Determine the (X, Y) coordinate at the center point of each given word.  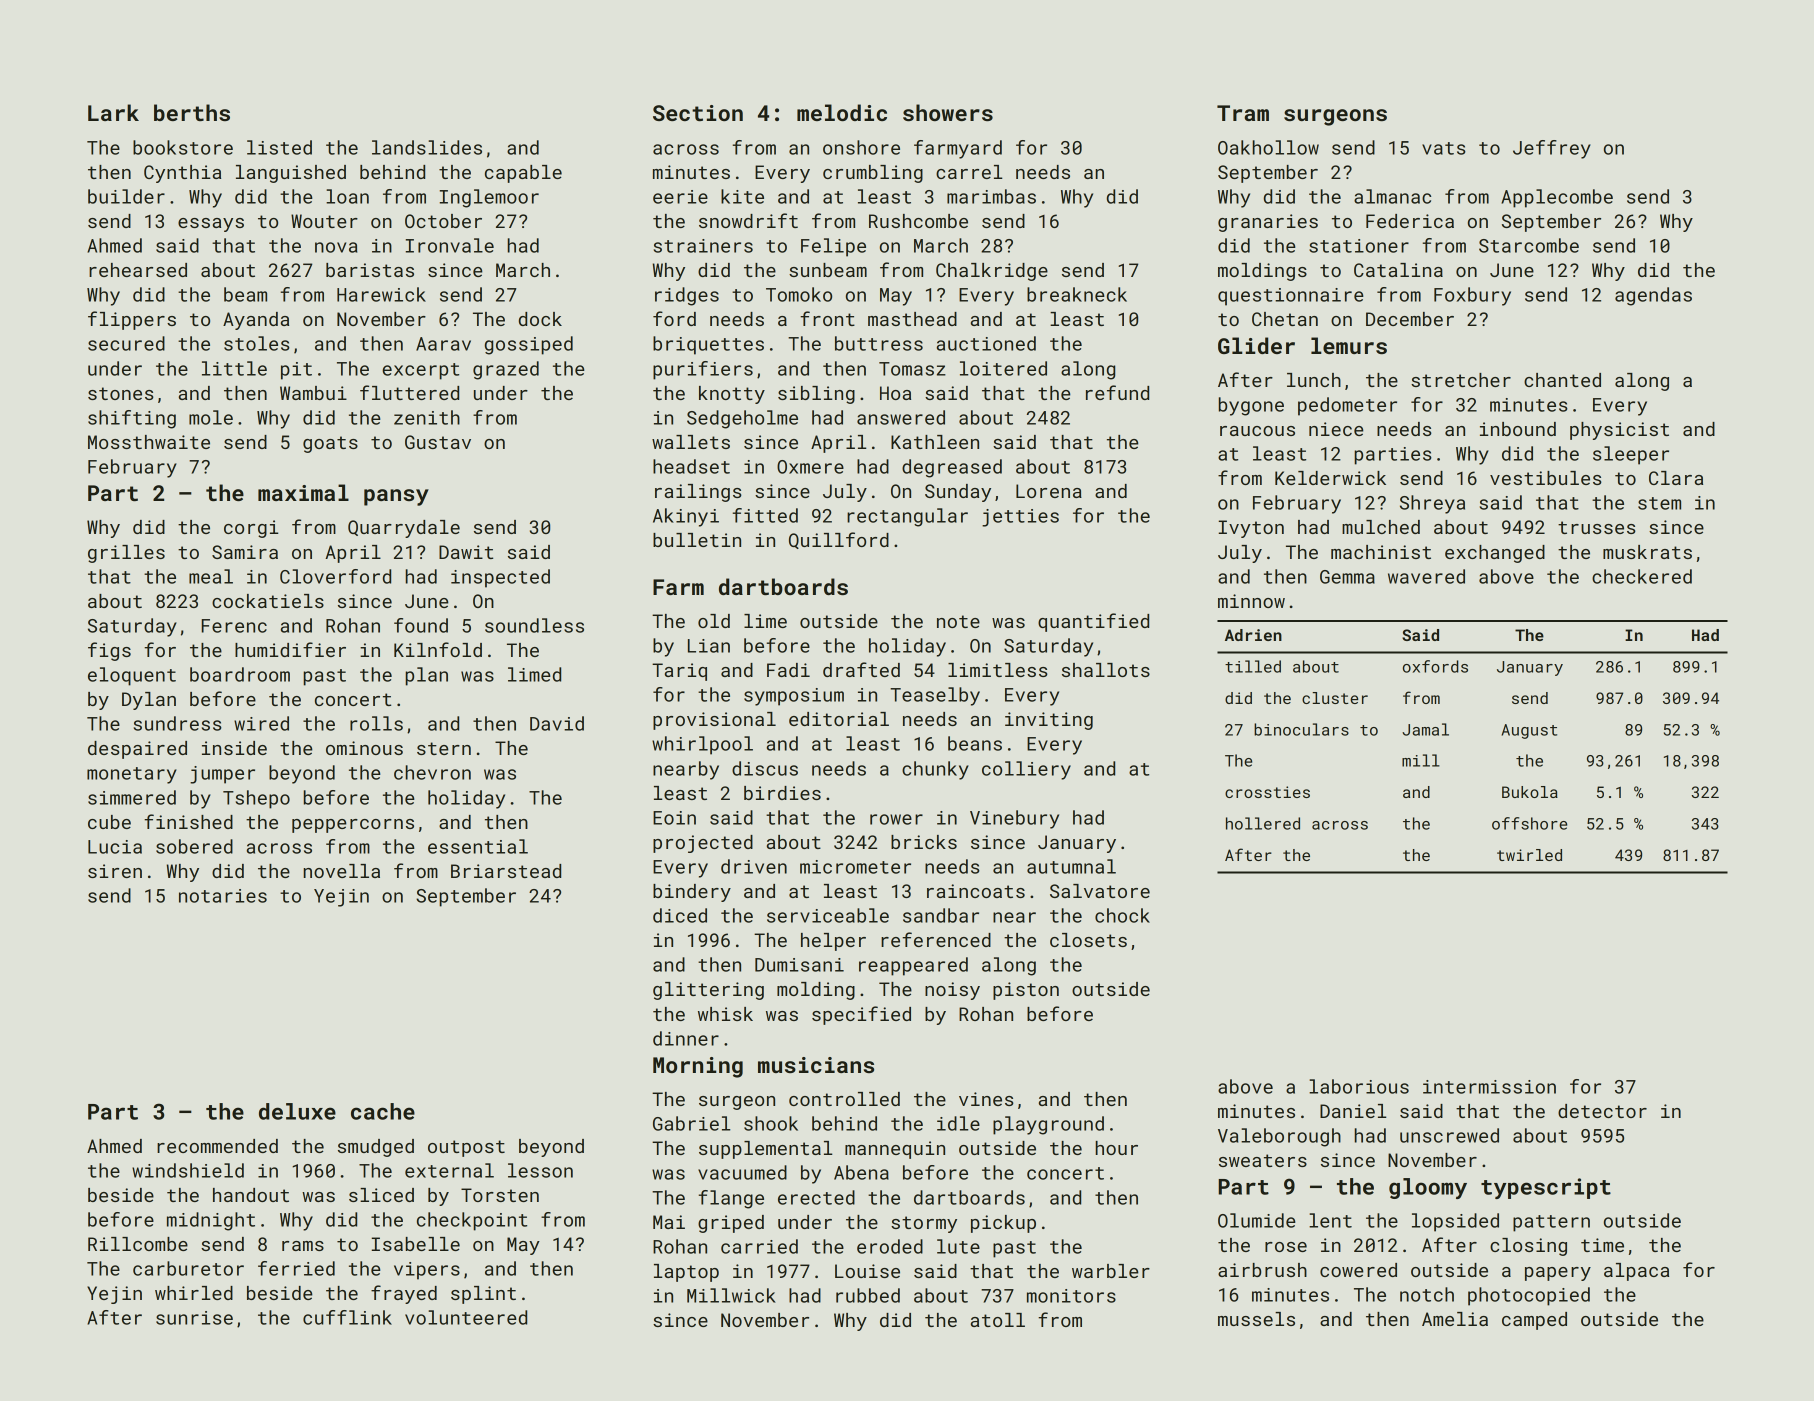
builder (126, 196)
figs (109, 651)
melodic (842, 112)
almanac (1392, 196)
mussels (1256, 1319)
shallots (1106, 670)
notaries (223, 896)
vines (986, 1099)
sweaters (1263, 1160)
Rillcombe (138, 1244)
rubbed (868, 1295)
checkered (1642, 576)
